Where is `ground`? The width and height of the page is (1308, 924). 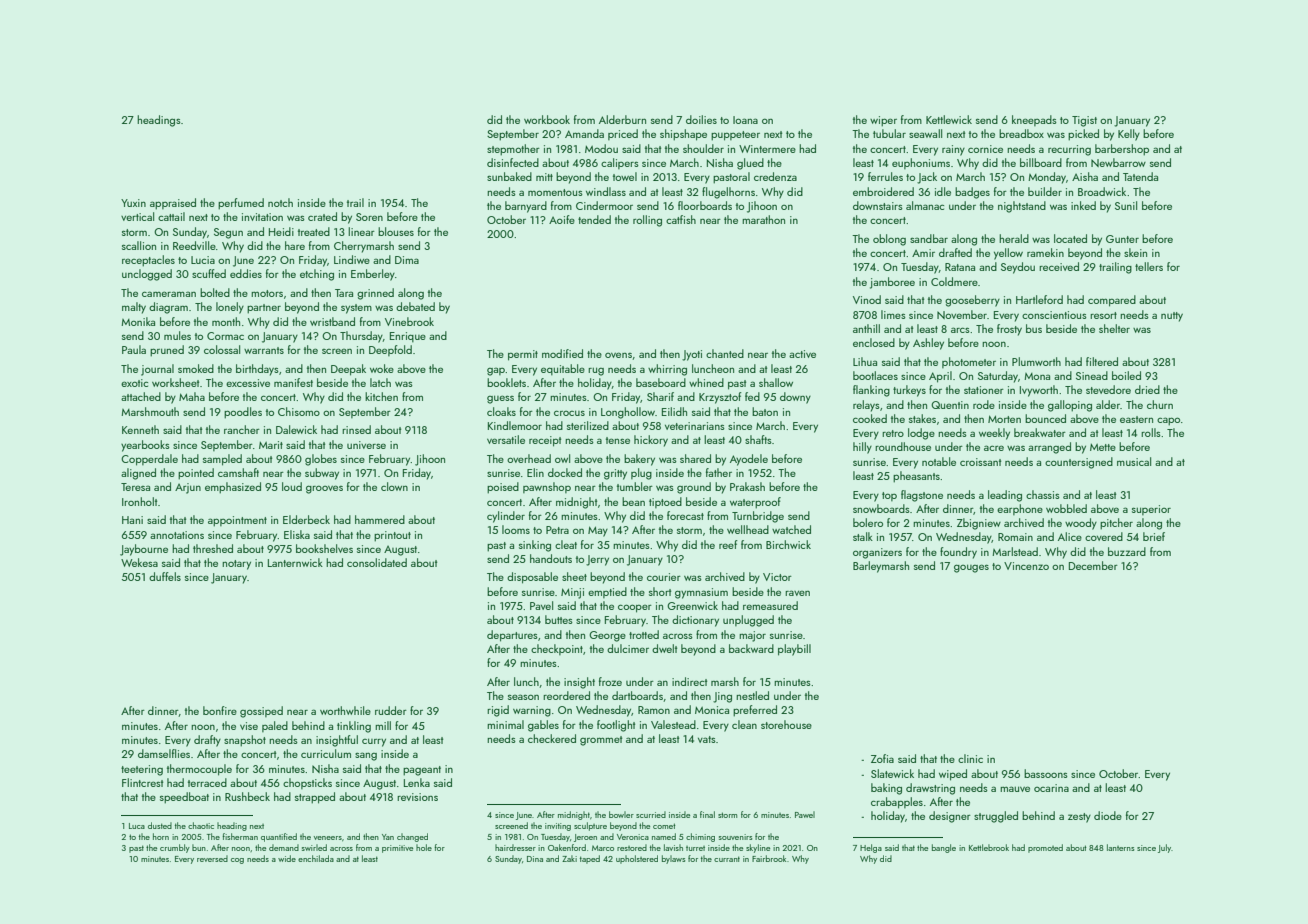 ground is located at coordinates (694, 488).
